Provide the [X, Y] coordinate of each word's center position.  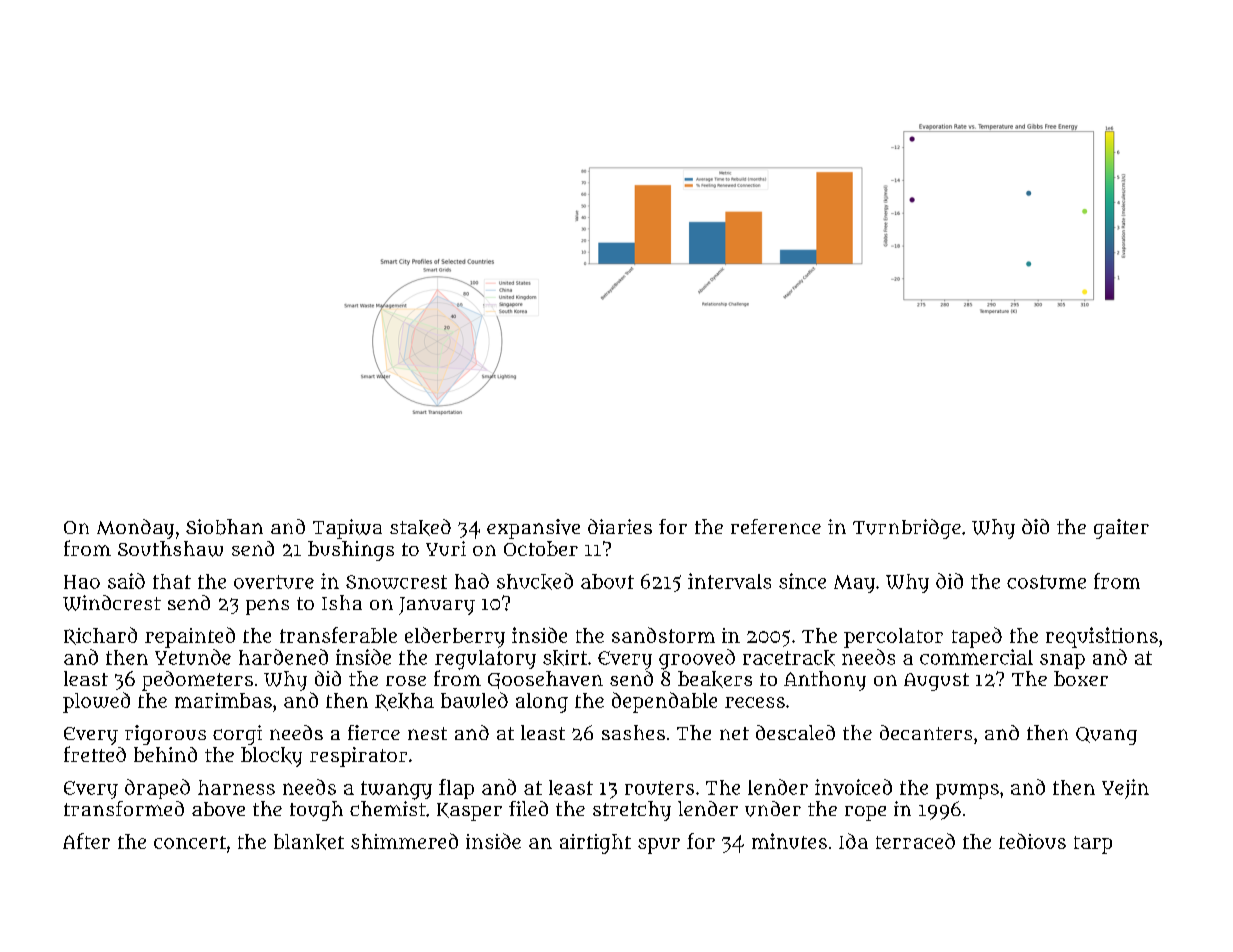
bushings [351, 551]
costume [1046, 582]
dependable [664, 702]
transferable [338, 635]
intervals [729, 581]
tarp [1093, 845]
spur [659, 846]
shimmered [404, 841]
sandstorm [663, 635]
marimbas [223, 700]
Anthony [825, 681]
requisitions [1102, 637]
